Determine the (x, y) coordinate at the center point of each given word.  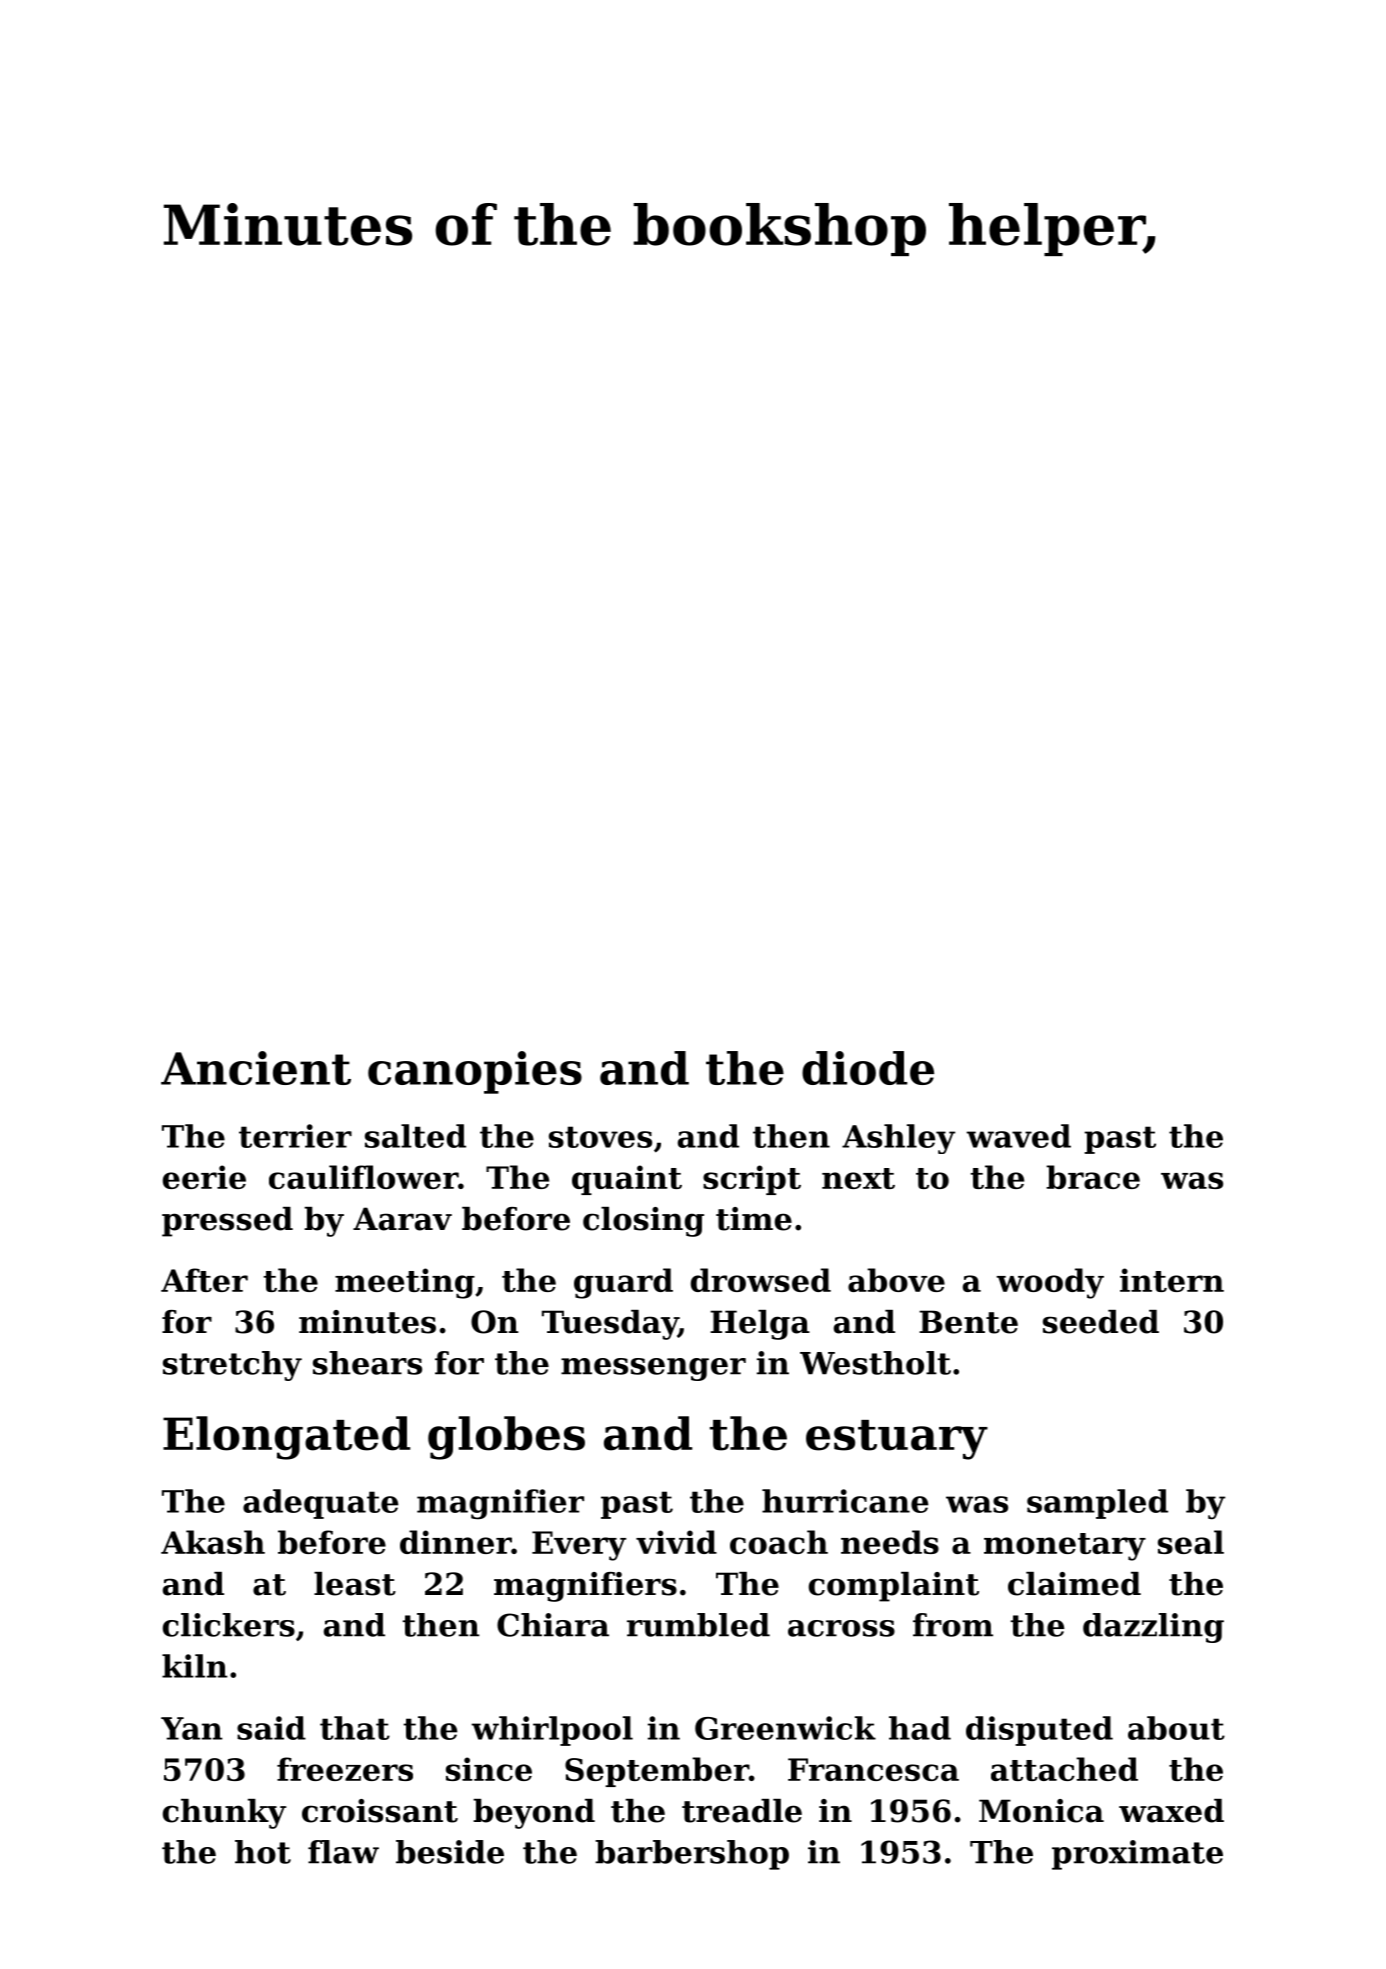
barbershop (692, 1855)
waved (1018, 1136)
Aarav (402, 1219)
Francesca (873, 1769)
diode (868, 1068)
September (657, 1772)
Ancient (256, 1068)
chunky (224, 1814)
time (754, 1219)
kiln (195, 1666)
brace (1093, 1177)
